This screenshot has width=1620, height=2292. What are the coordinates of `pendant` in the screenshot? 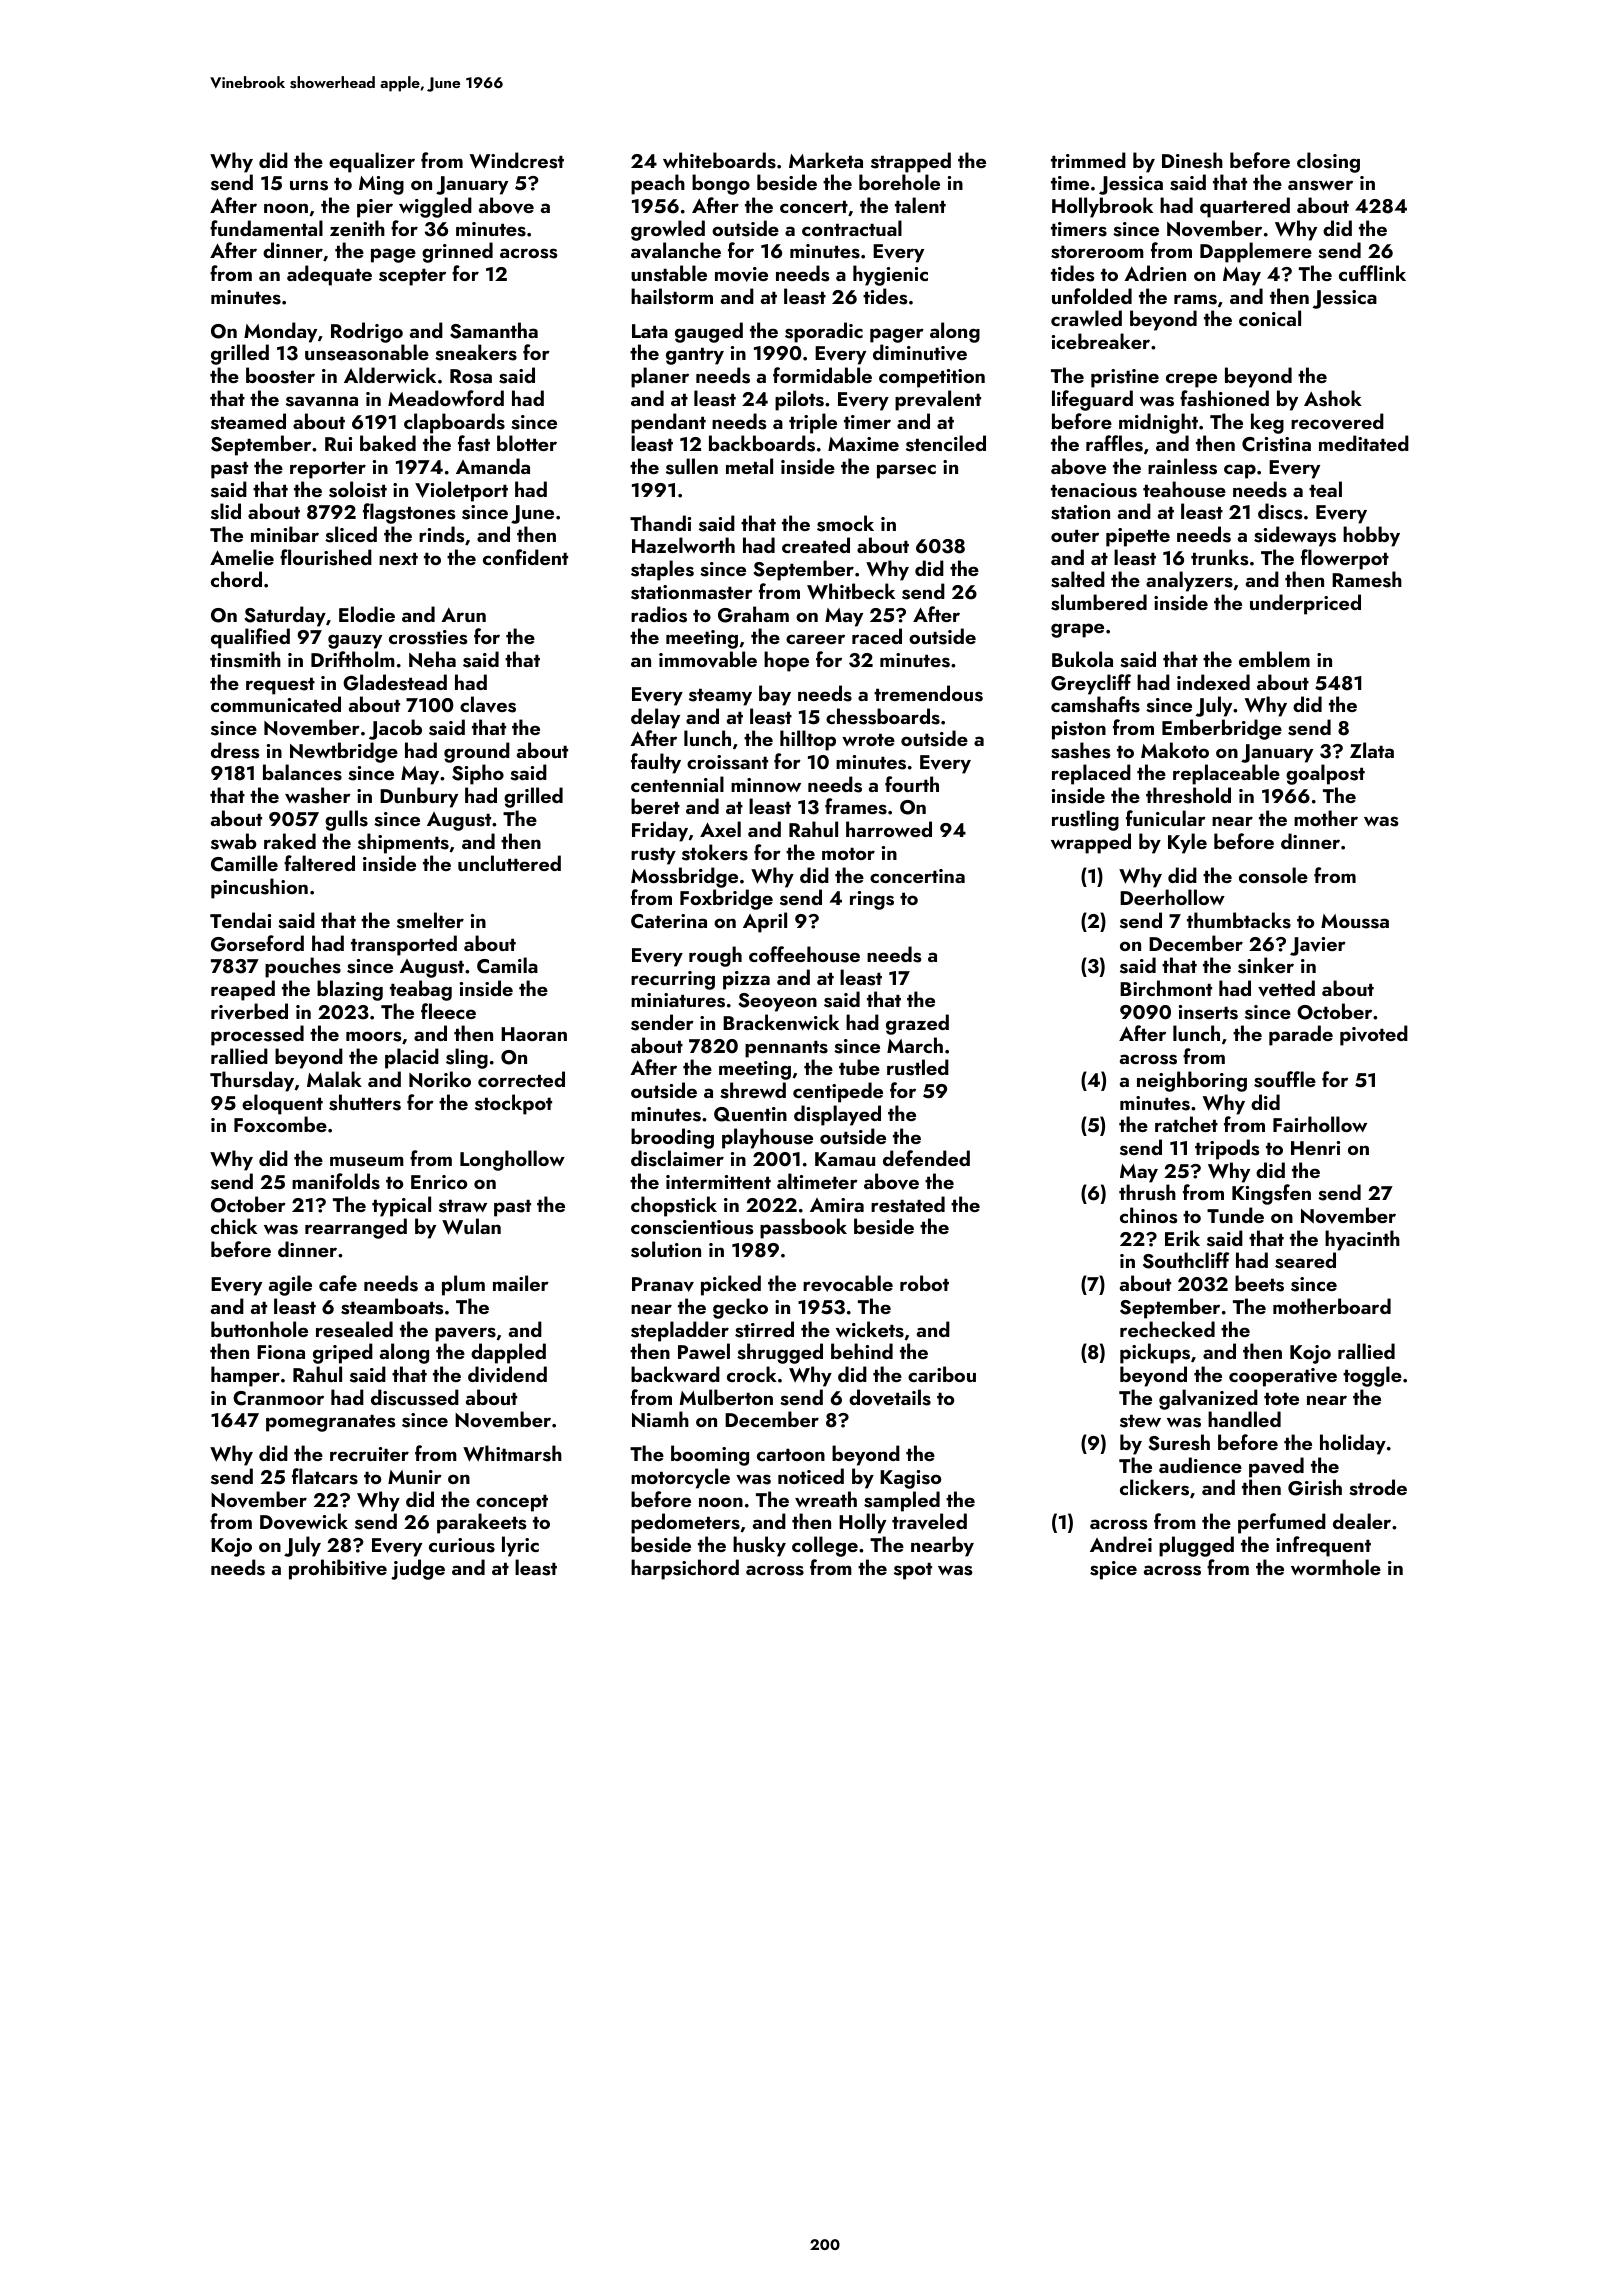 It's located at (668, 423).
